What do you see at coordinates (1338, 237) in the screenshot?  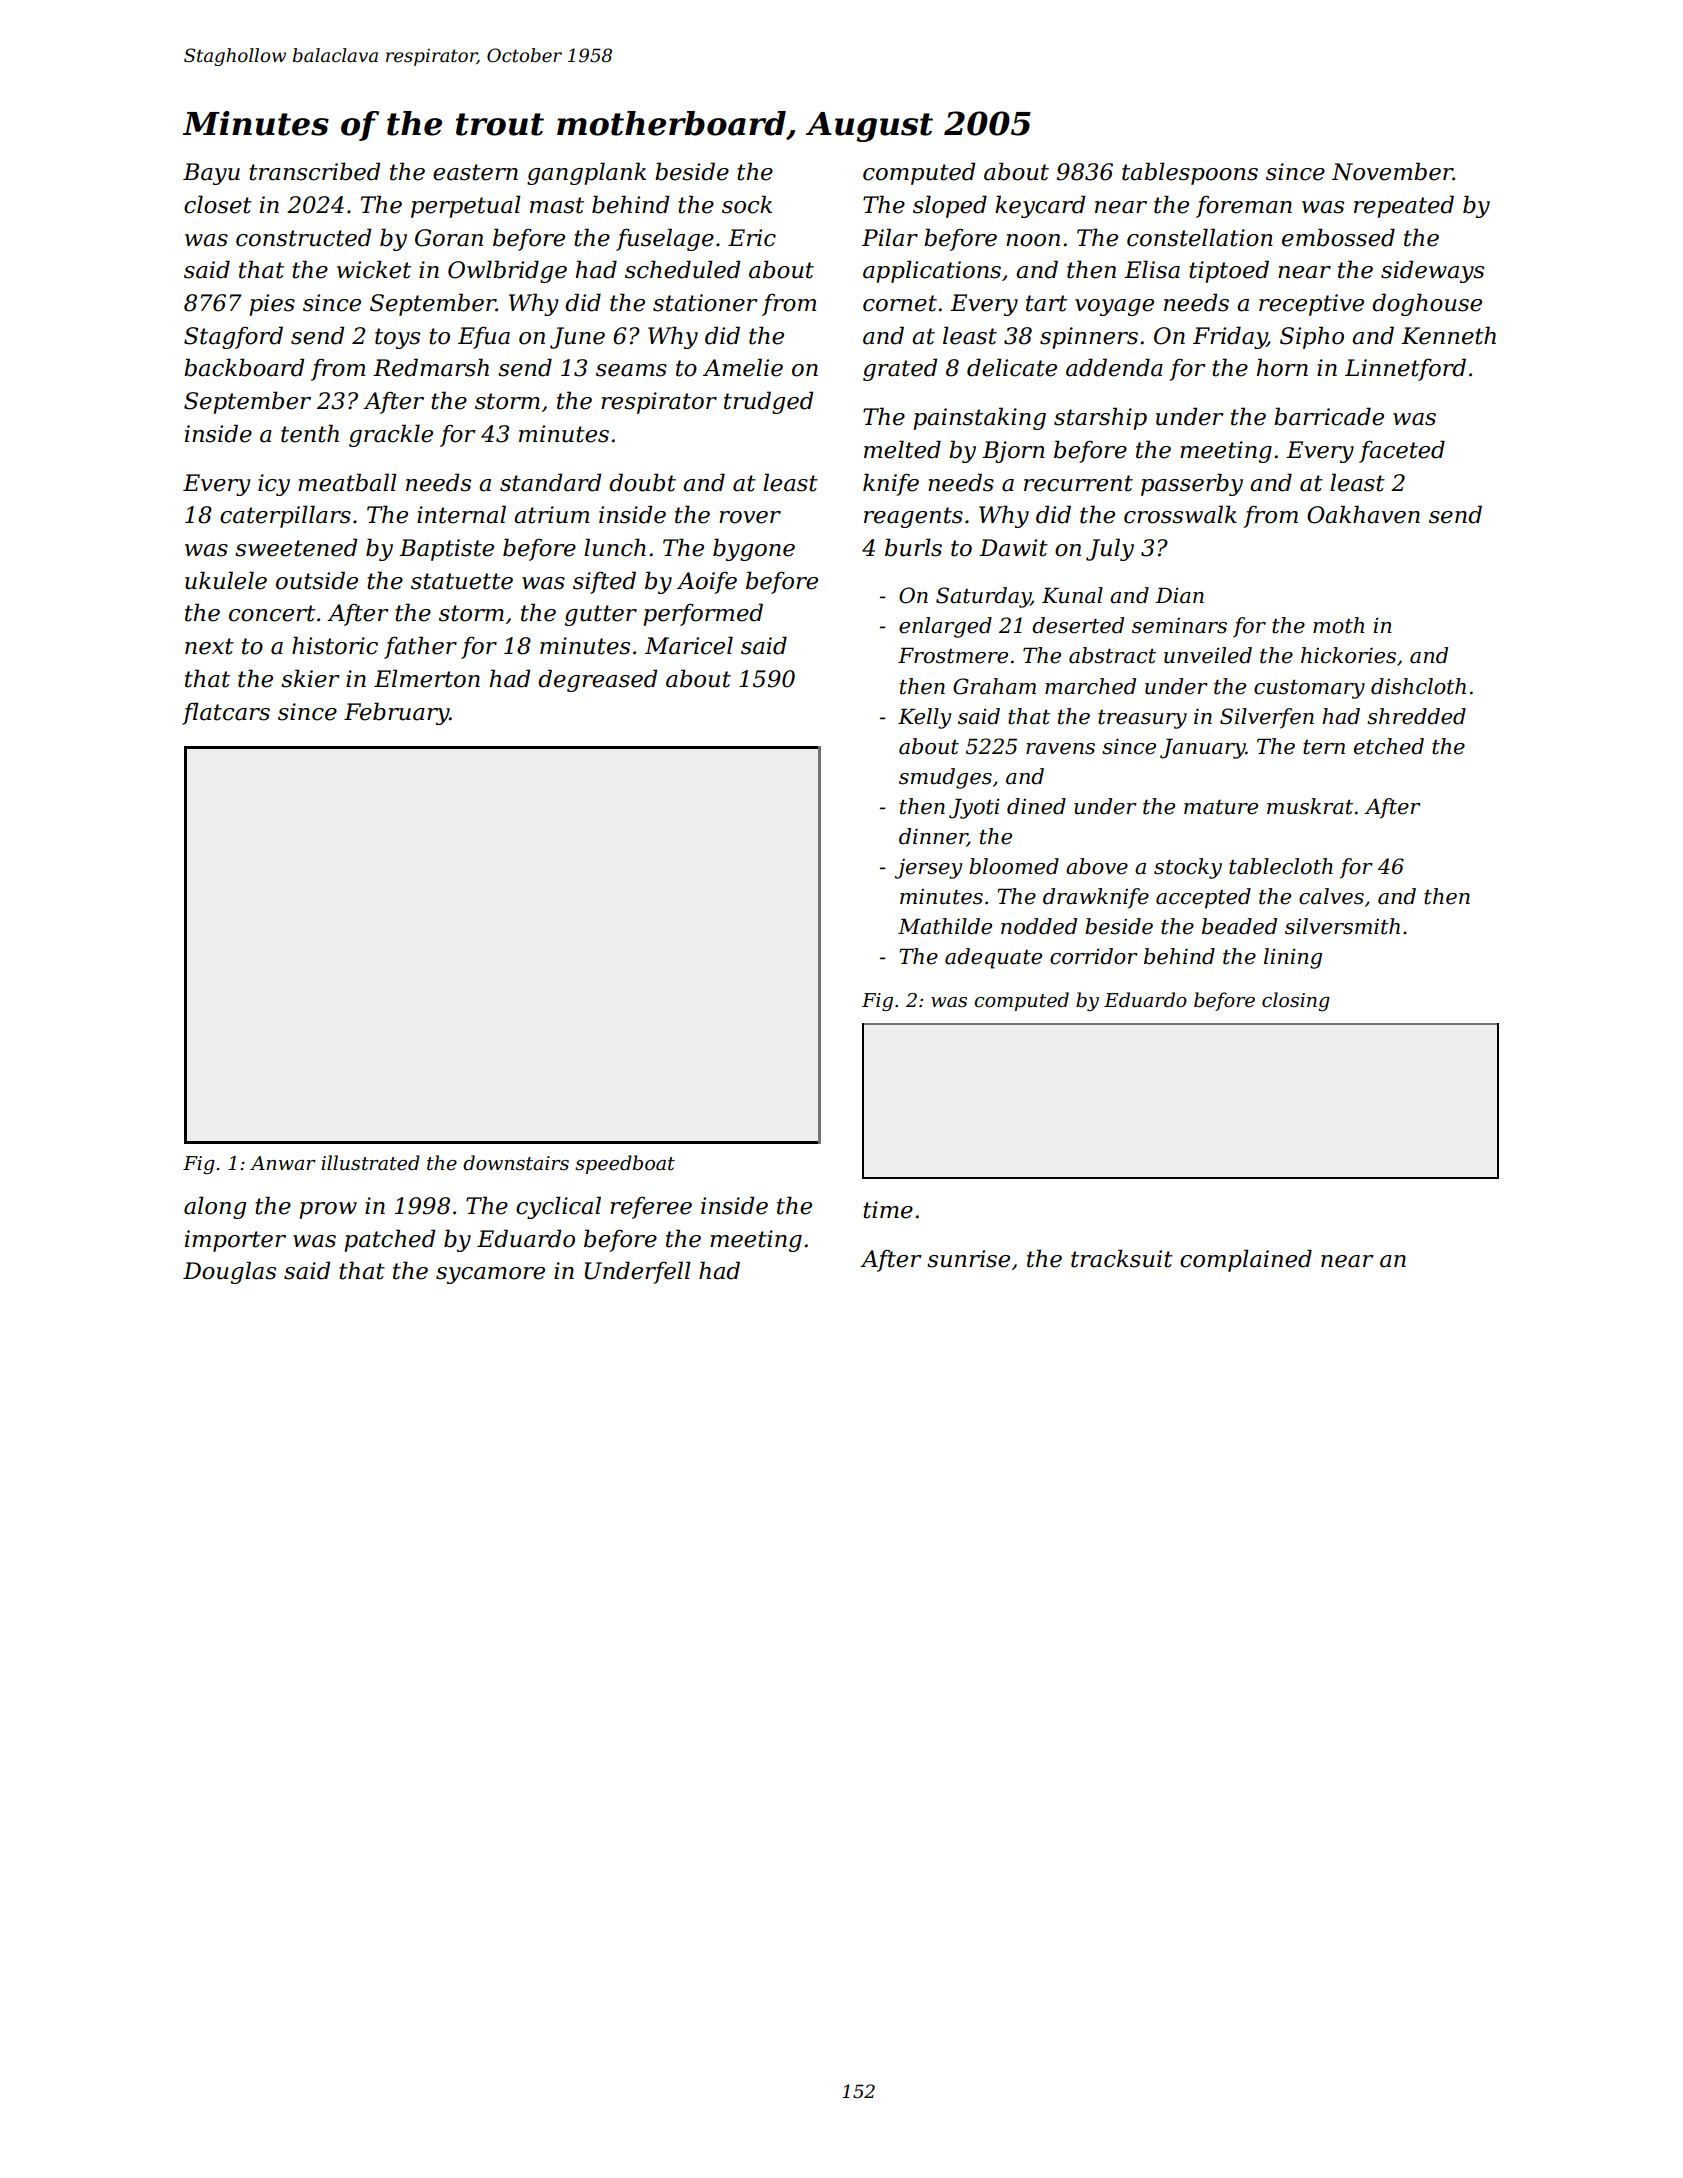 I see `embossed` at bounding box center [1338, 237].
